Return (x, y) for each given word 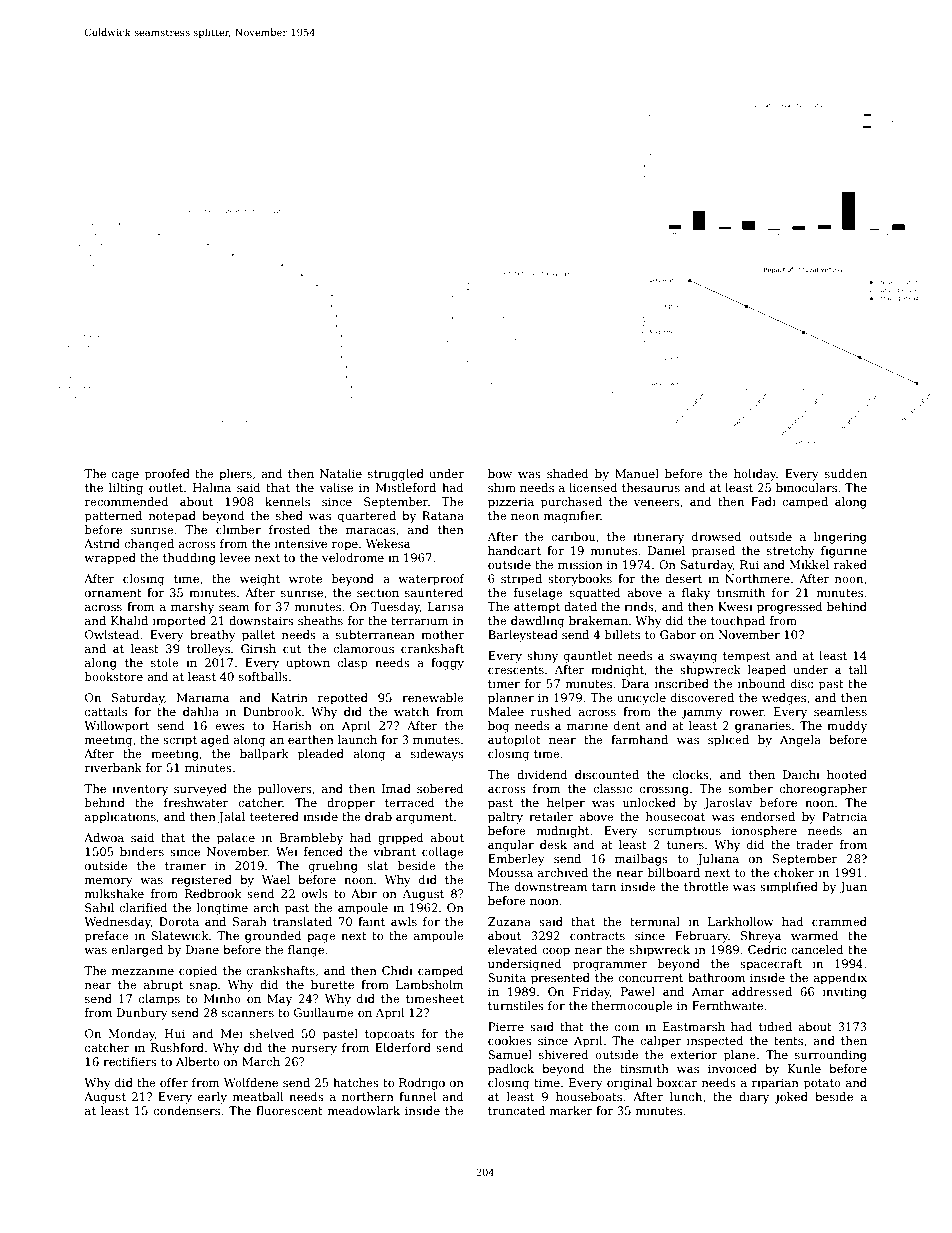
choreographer (824, 790)
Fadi (763, 501)
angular (511, 846)
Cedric (767, 949)
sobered (440, 788)
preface (107, 937)
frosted (289, 529)
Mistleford (406, 487)
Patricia (844, 816)
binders (142, 851)
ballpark (264, 755)
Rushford (177, 1047)
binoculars (806, 487)
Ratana (443, 515)
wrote (305, 579)
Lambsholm (430, 984)
